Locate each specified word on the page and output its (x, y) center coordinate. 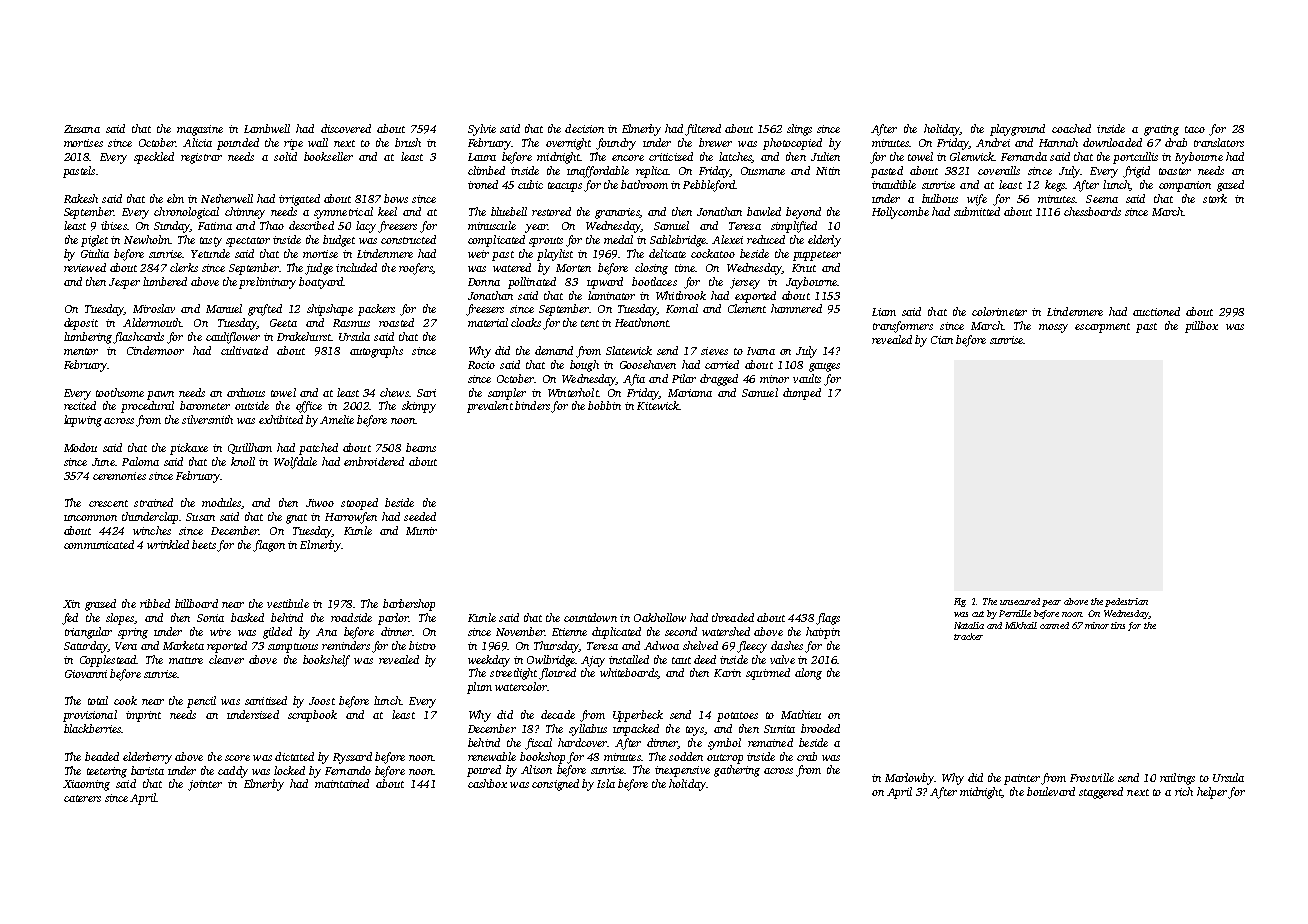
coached (1071, 128)
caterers (82, 798)
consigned (555, 785)
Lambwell (267, 128)
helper (1212, 793)
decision (584, 128)
